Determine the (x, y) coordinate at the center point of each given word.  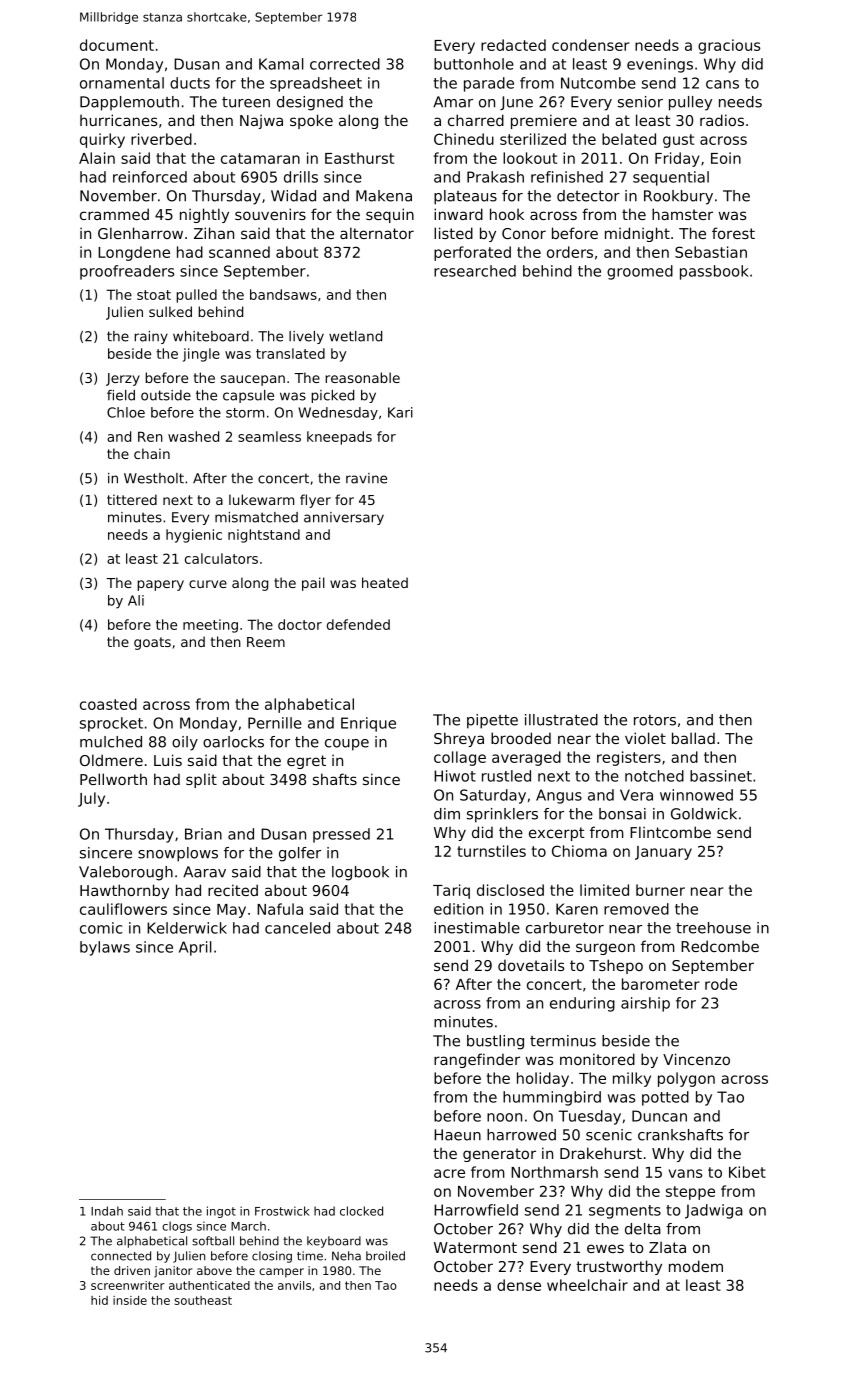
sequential (671, 178)
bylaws (105, 948)
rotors (655, 720)
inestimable (477, 928)
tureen (246, 102)
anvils (294, 1285)
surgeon (605, 949)
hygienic (194, 536)
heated (385, 582)
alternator (377, 233)
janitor (173, 1272)
